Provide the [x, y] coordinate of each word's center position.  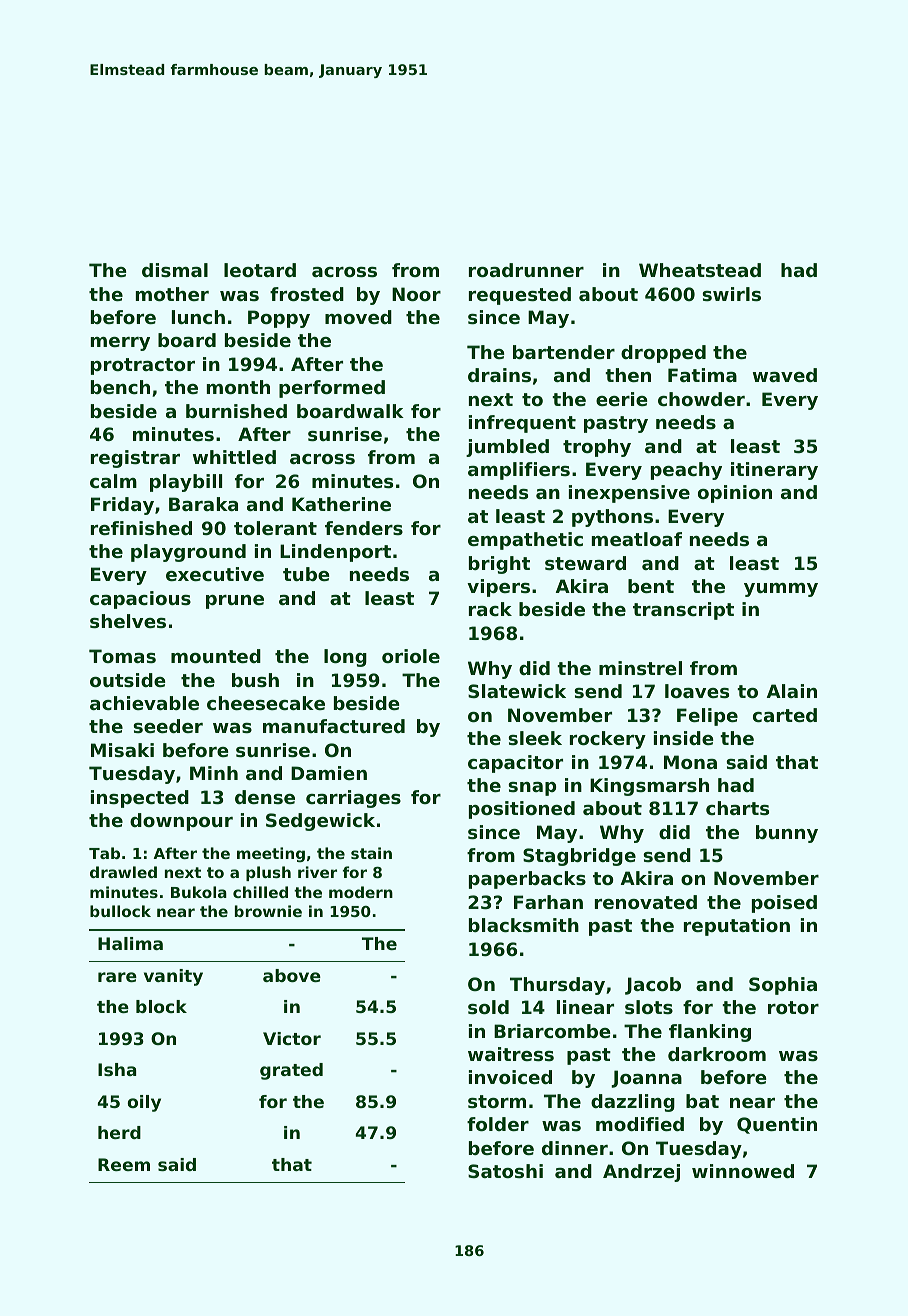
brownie [268, 911]
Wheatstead [700, 270]
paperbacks [527, 880]
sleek [535, 738]
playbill [186, 483]
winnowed [743, 1171]
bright [499, 565]
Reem [124, 1164]
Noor [416, 294]
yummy [781, 590]
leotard [260, 270]
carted [785, 715]
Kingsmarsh [649, 787]
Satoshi [505, 1171]
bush [255, 680]
